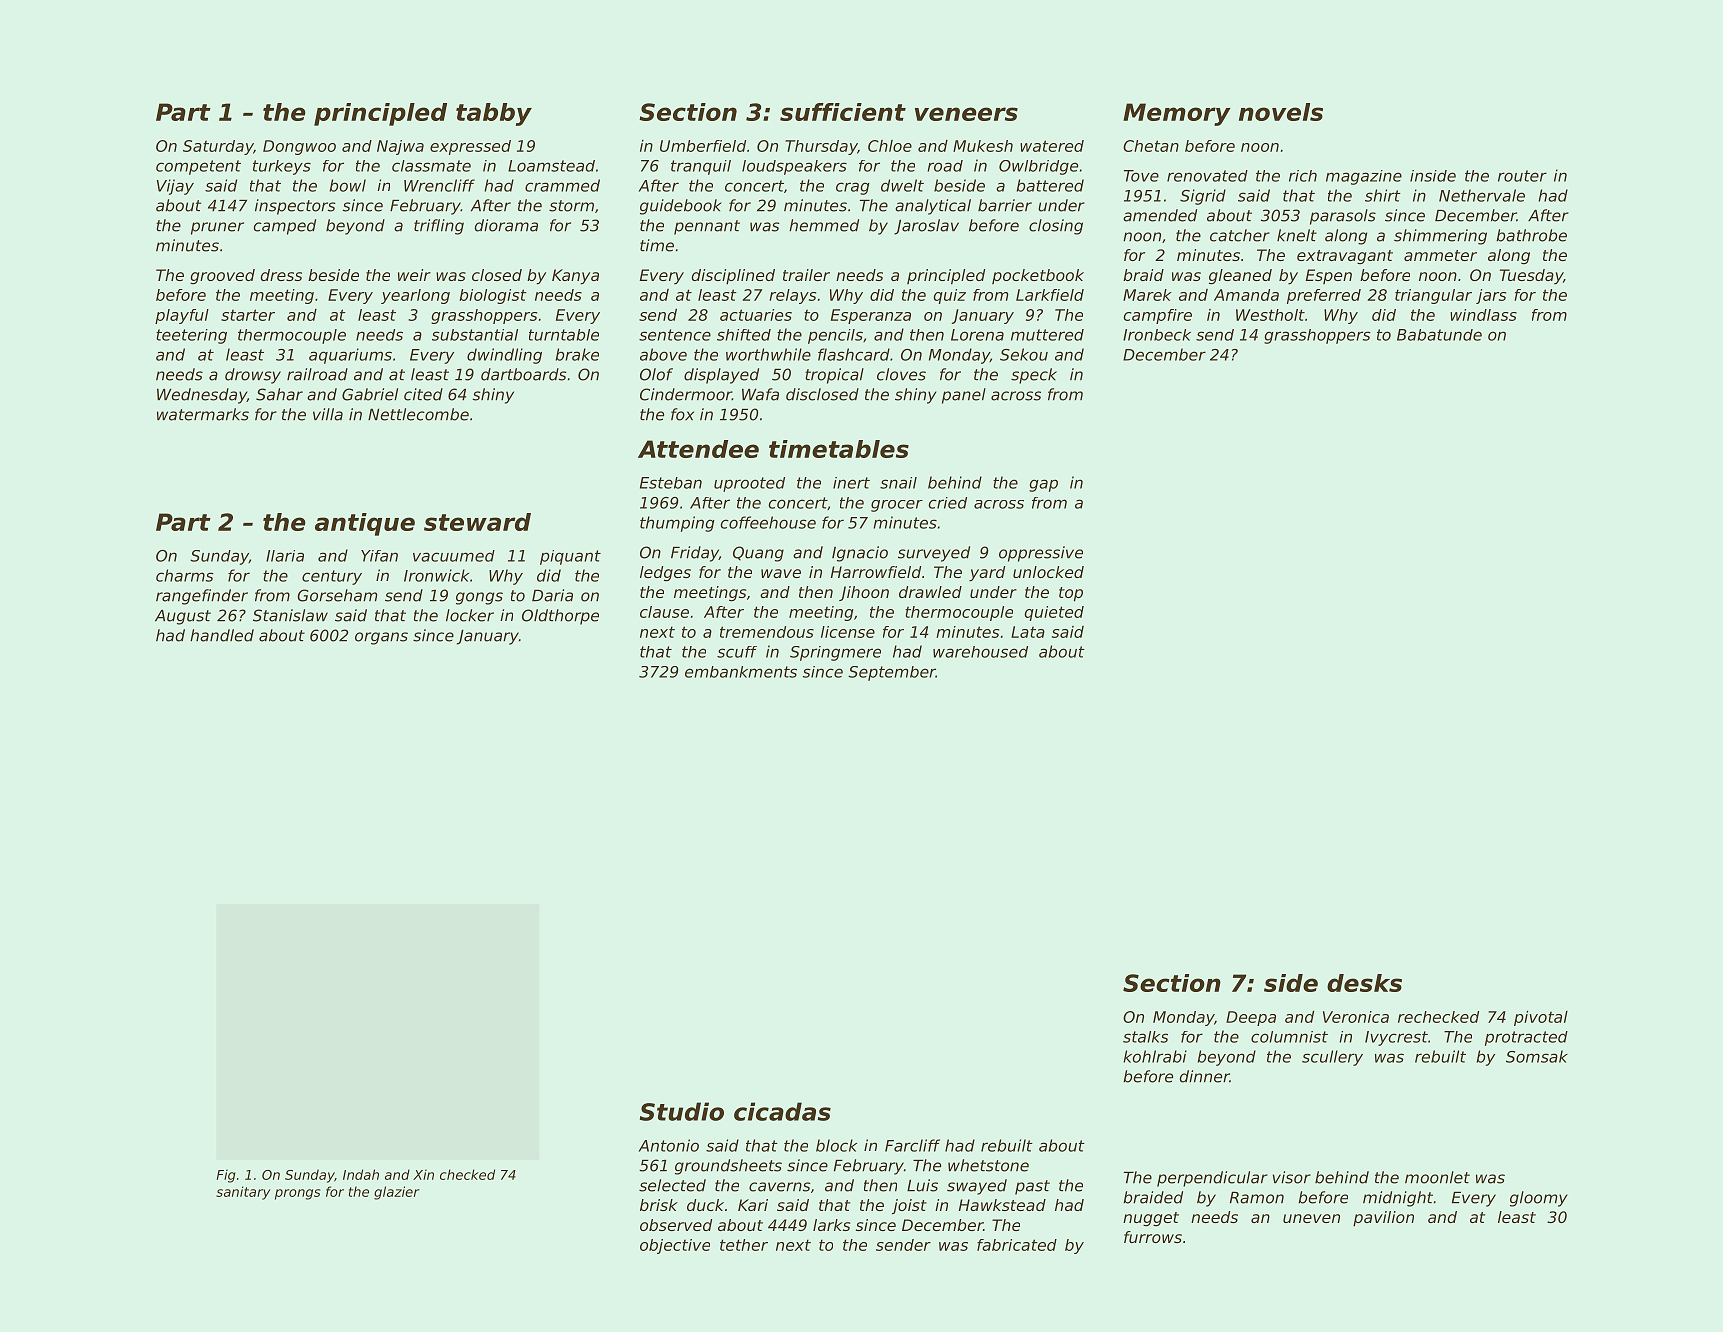  What do you see at coordinates (1041, 554) in the screenshot?
I see `oppressive` at bounding box center [1041, 554].
